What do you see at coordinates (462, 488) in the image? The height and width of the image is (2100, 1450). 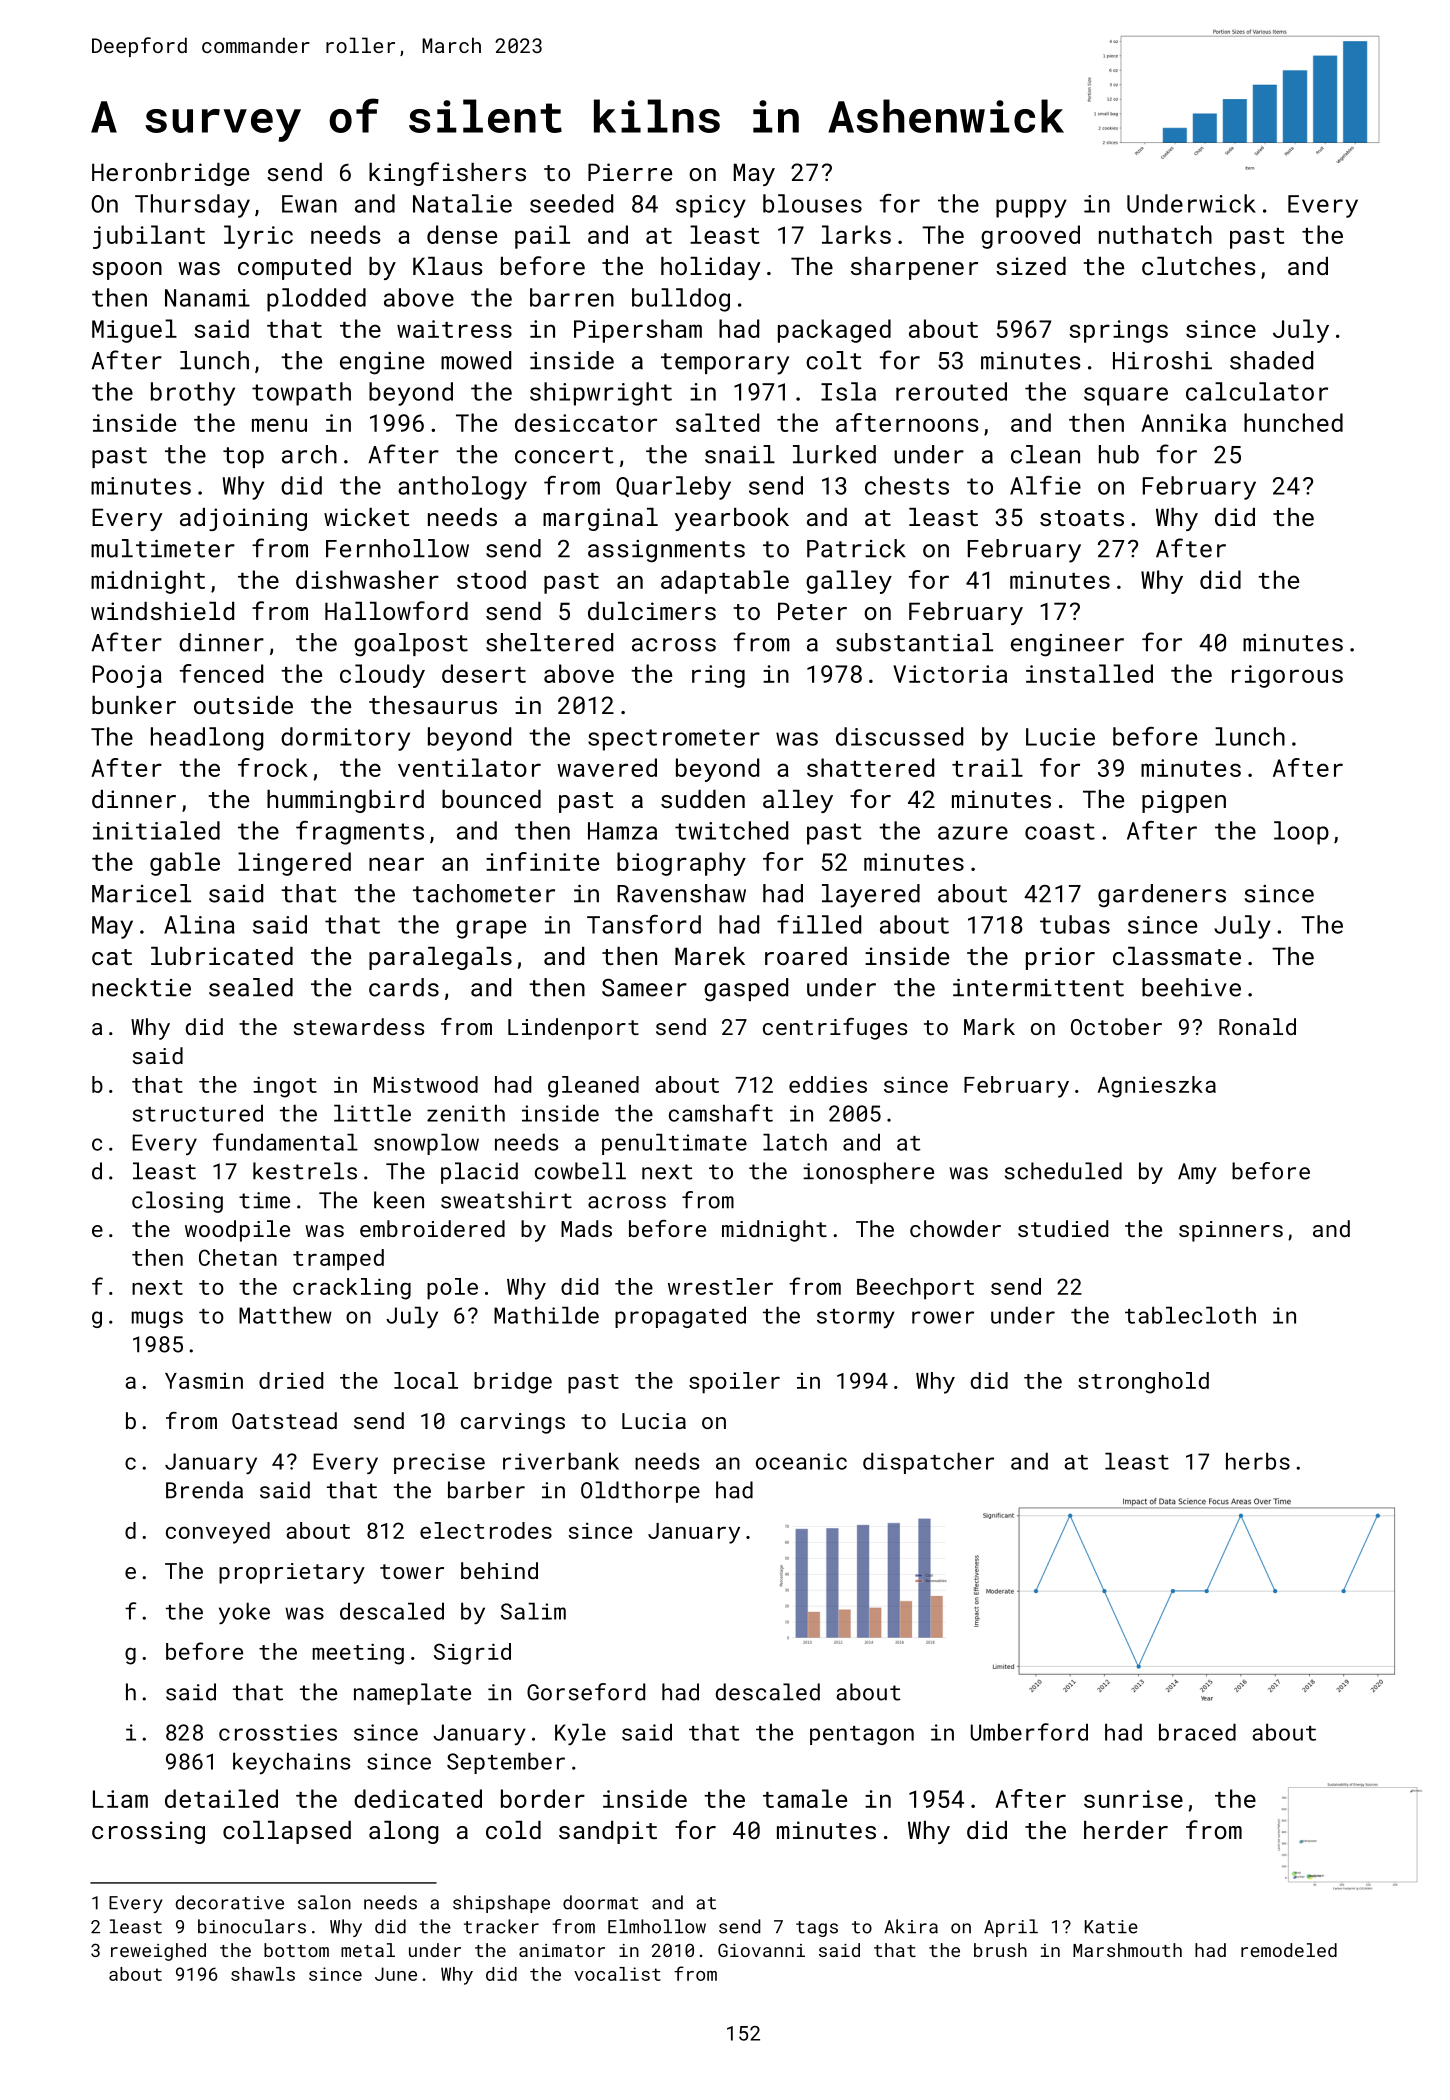 I see `anthology` at bounding box center [462, 488].
